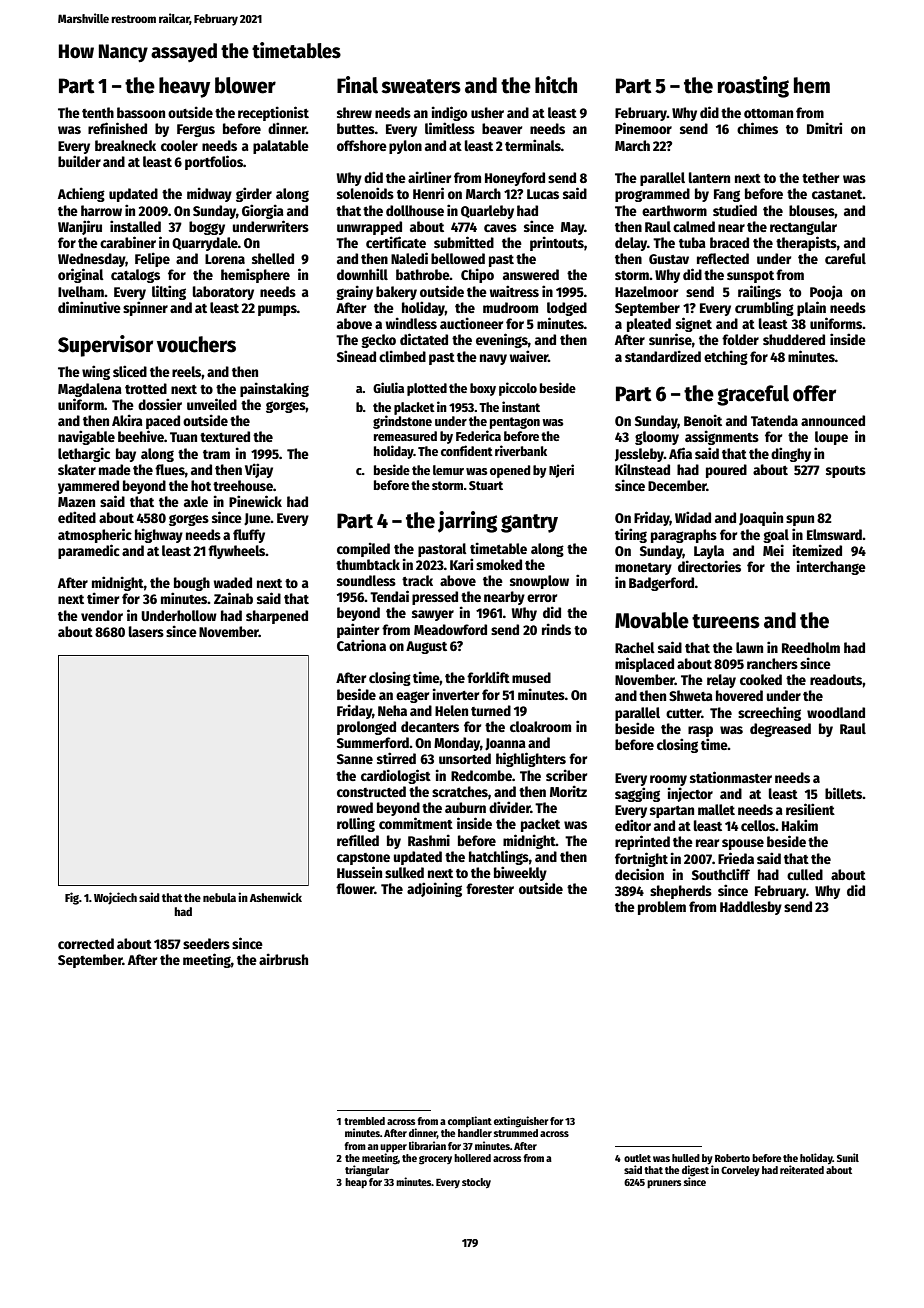  Describe the element at coordinates (355, 759) in the screenshot. I see `Sanne` at that location.
